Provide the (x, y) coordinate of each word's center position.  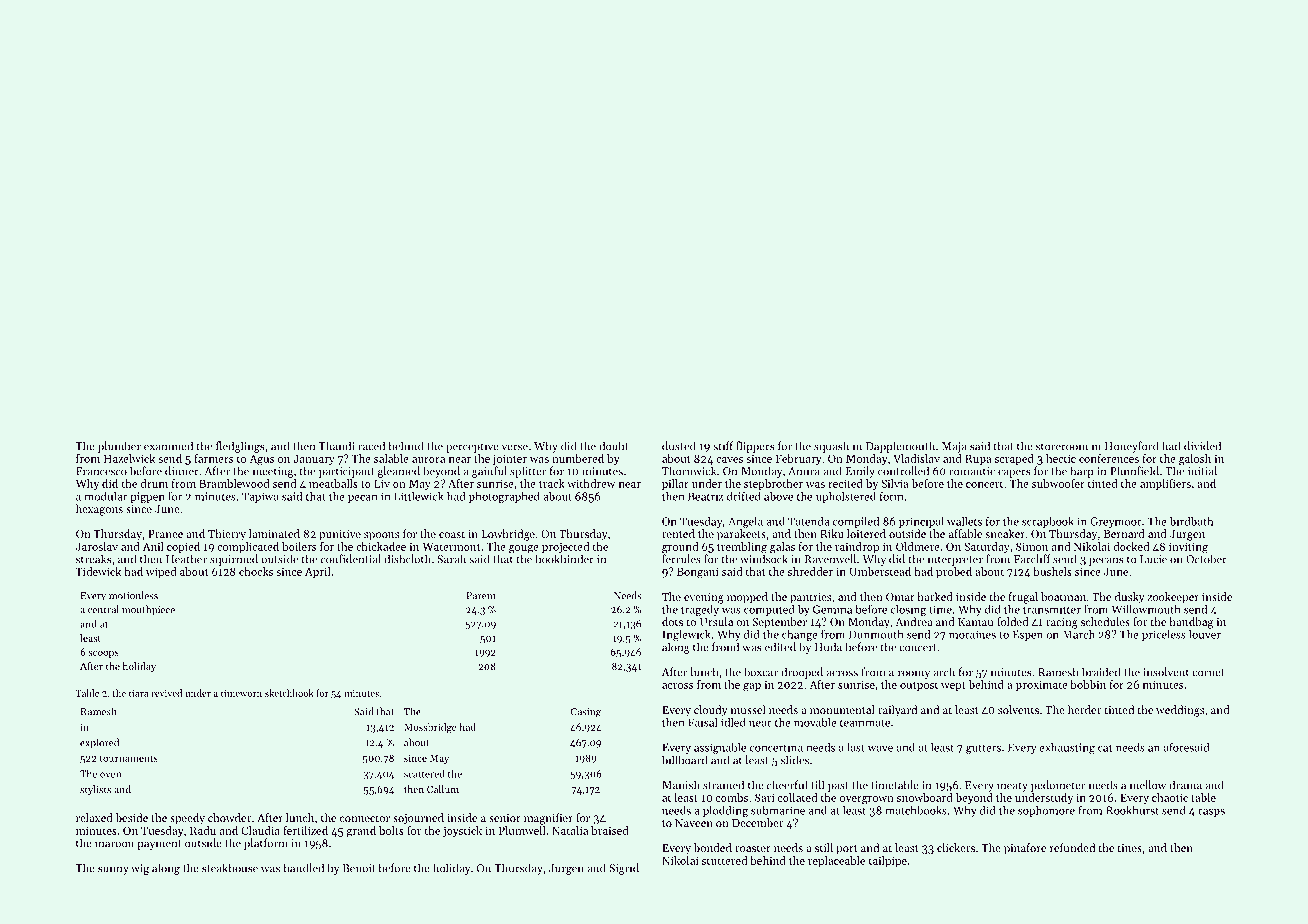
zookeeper (1173, 598)
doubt (613, 446)
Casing (586, 713)
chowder (229, 817)
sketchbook (289, 693)
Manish (681, 785)
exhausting (1067, 748)
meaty (1012, 787)
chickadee (381, 546)
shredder (810, 571)
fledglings (240, 447)
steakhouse (230, 868)
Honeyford (1132, 447)
